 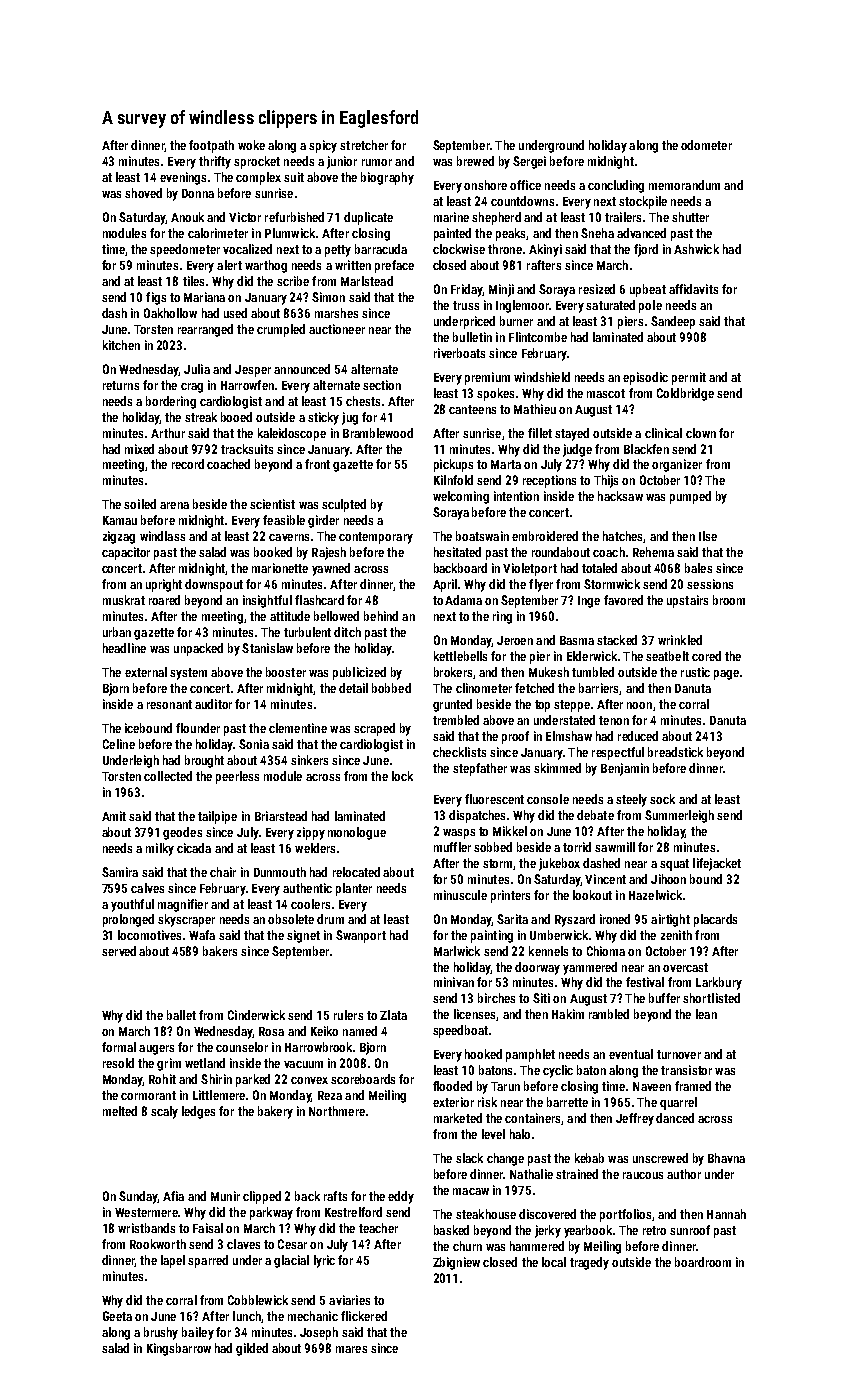 What do you see at coordinates (475, 161) in the page?
I see `brewed` at bounding box center [475, 161].
